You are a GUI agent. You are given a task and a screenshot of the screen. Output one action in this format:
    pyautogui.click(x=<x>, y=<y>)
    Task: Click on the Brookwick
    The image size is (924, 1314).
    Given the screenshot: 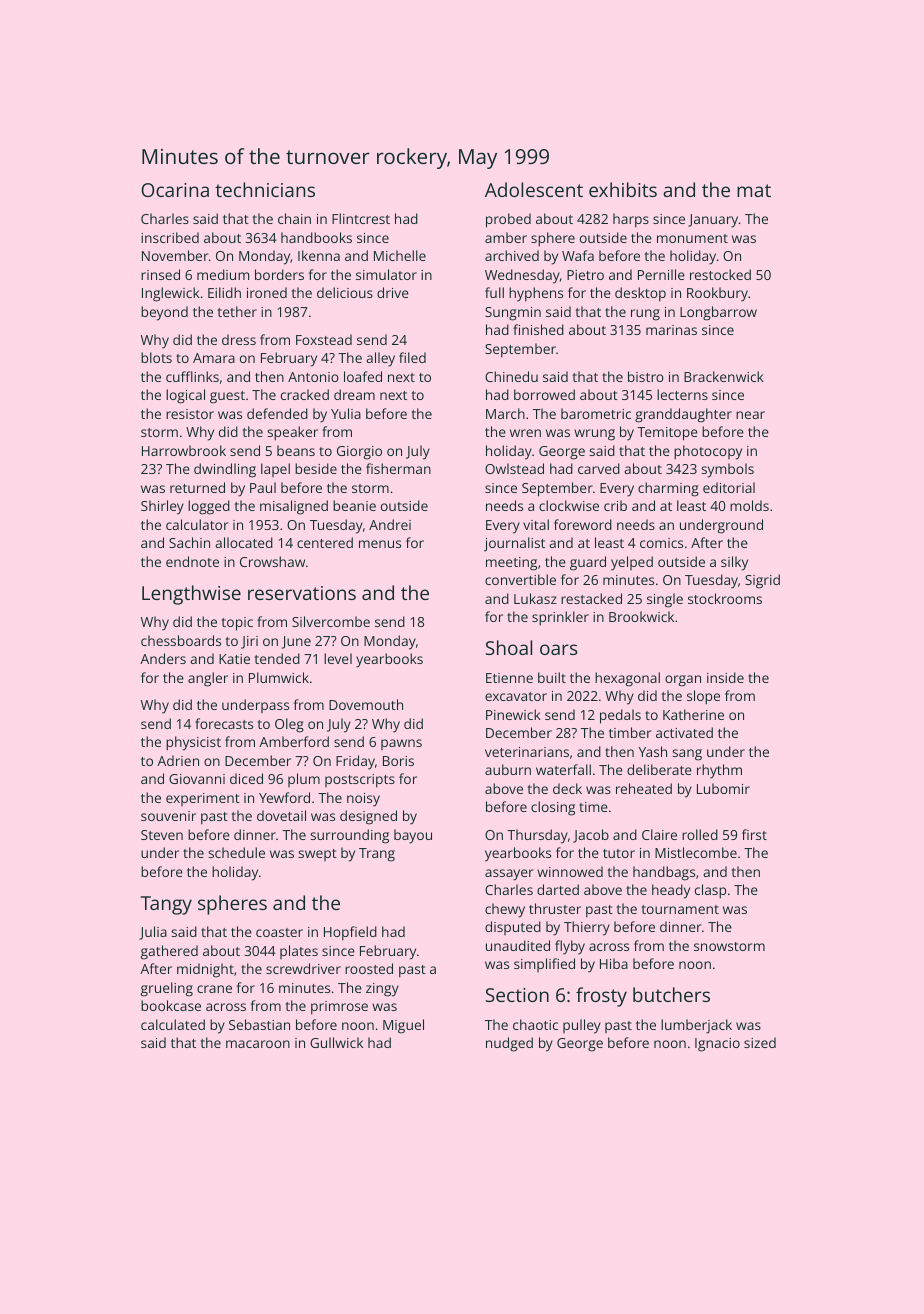 What is the action you would take?
    pyautogui.click(x=641, y=616)
